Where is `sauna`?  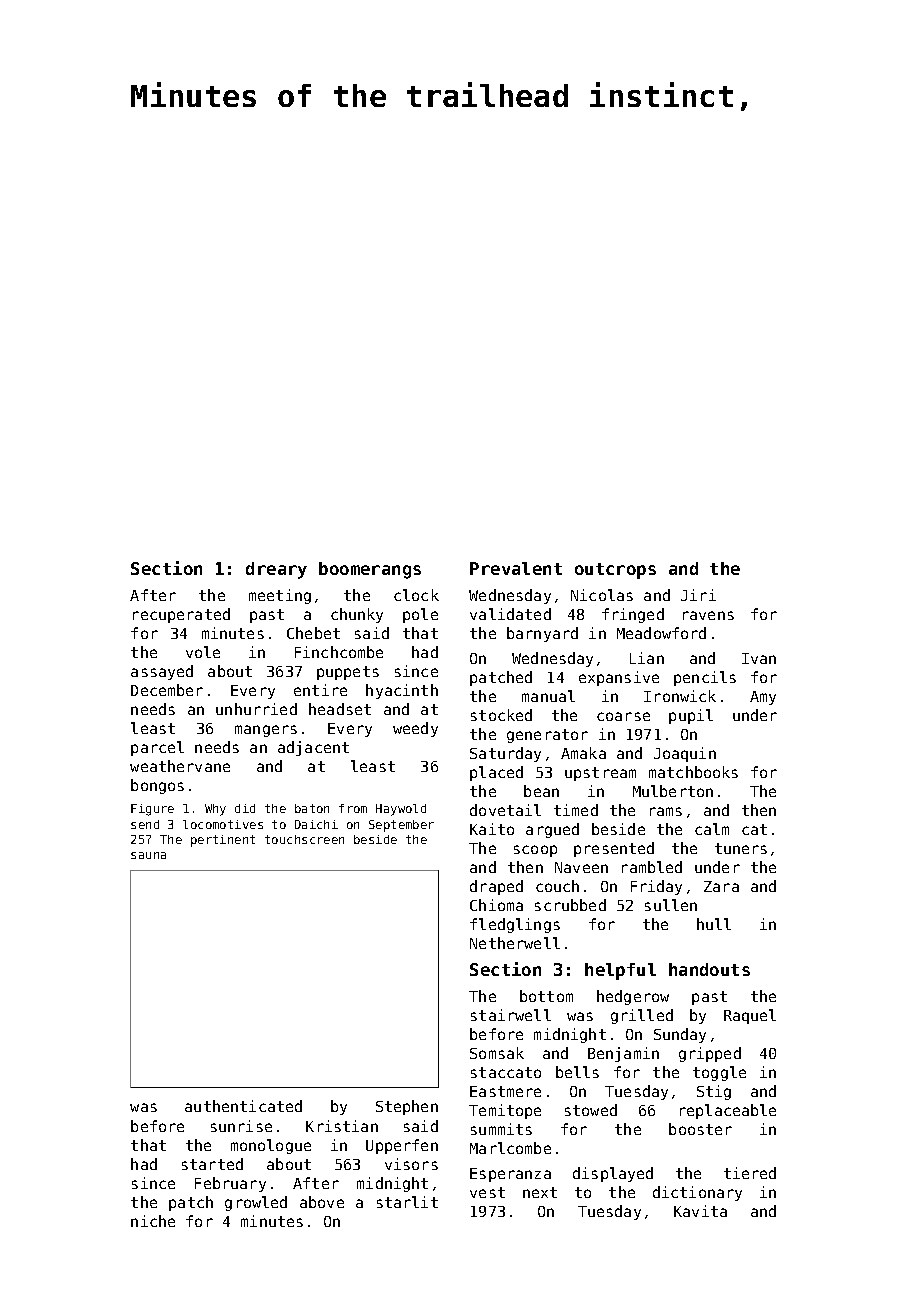 sauna is located at coordinates (148, 855).
